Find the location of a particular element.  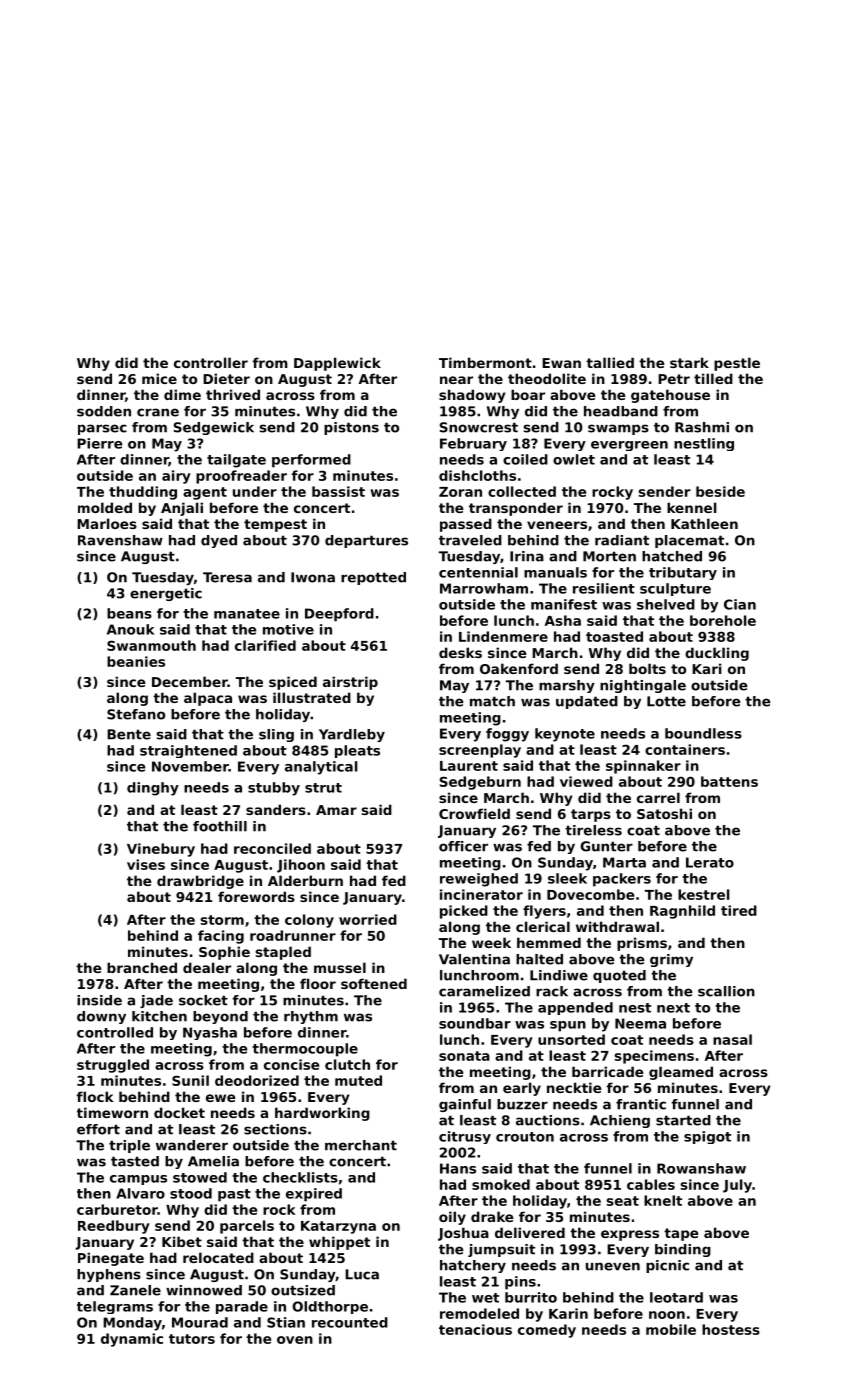

bassist is located at coordinates (338, 491).
